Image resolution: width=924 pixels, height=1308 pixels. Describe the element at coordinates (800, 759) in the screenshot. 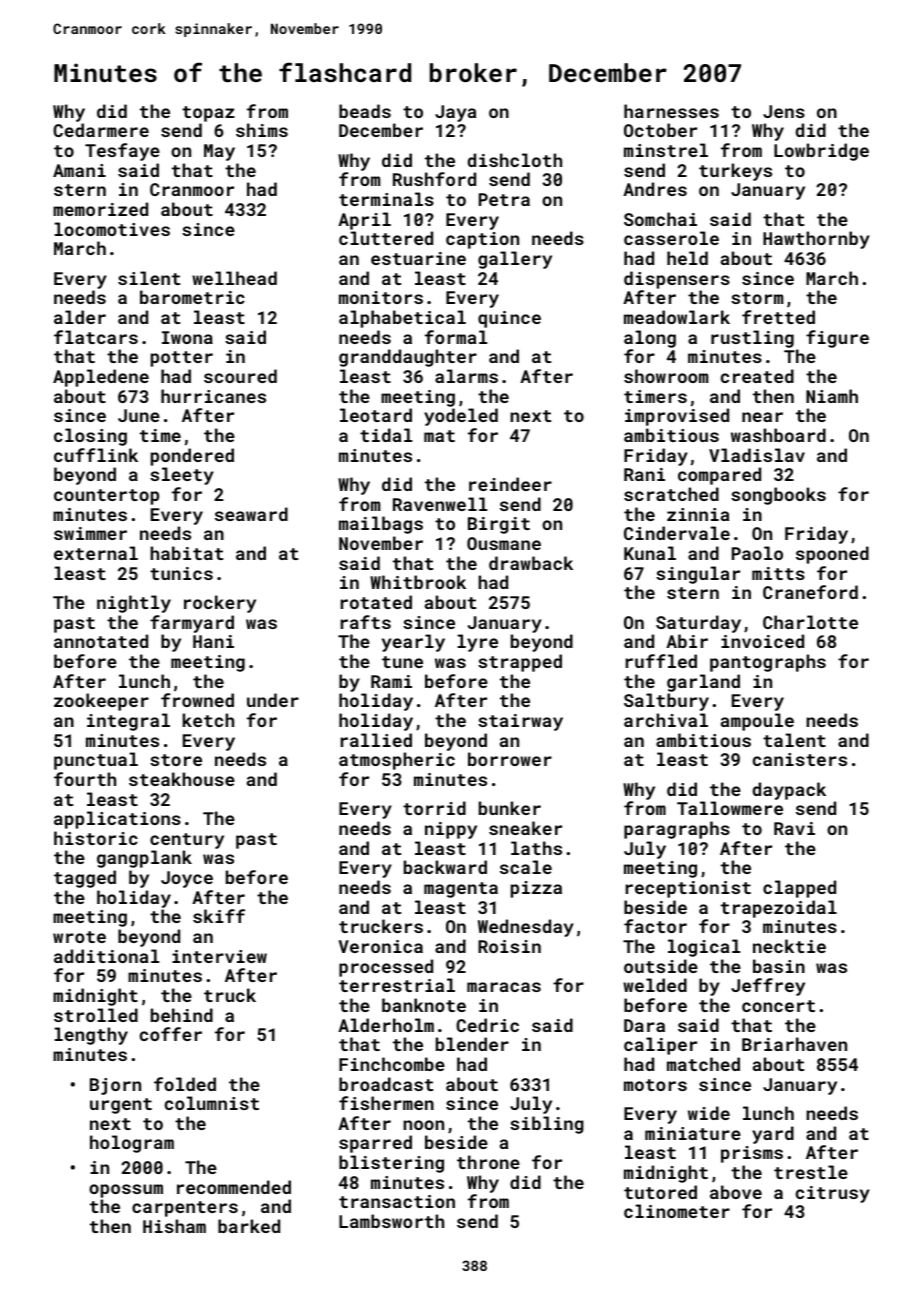

I see `canisters` at that location.
